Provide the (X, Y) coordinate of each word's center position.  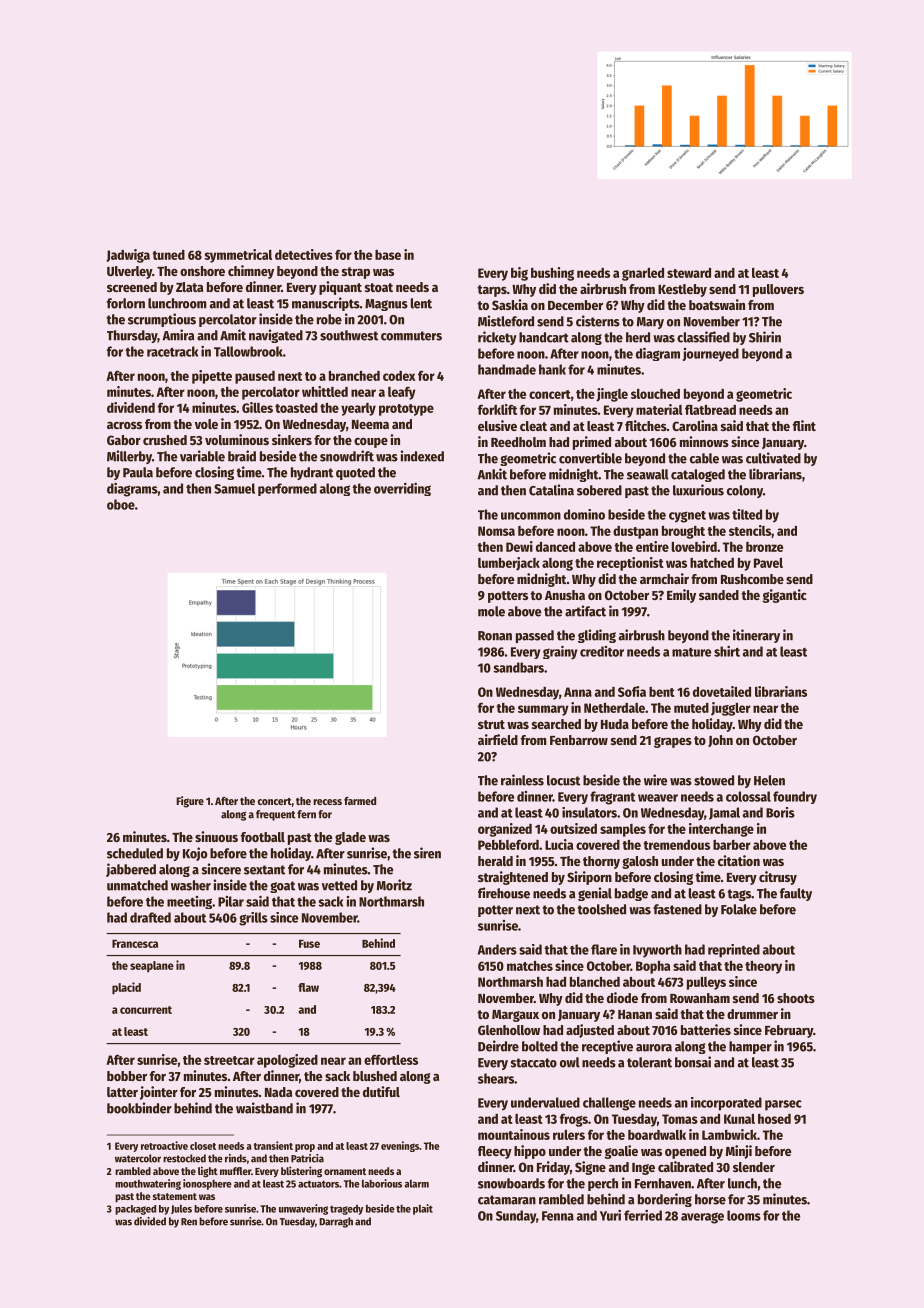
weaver (658, 798)
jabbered (131, 870)
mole (491, 611)
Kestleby (682, 290)
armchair (664, 578)
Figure (190, 802)
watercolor (138, 1158)
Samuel (234, 488)
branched (354, 376)
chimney (251, 272)
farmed (360, 801)
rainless (522, 780)
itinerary (756, 636)
